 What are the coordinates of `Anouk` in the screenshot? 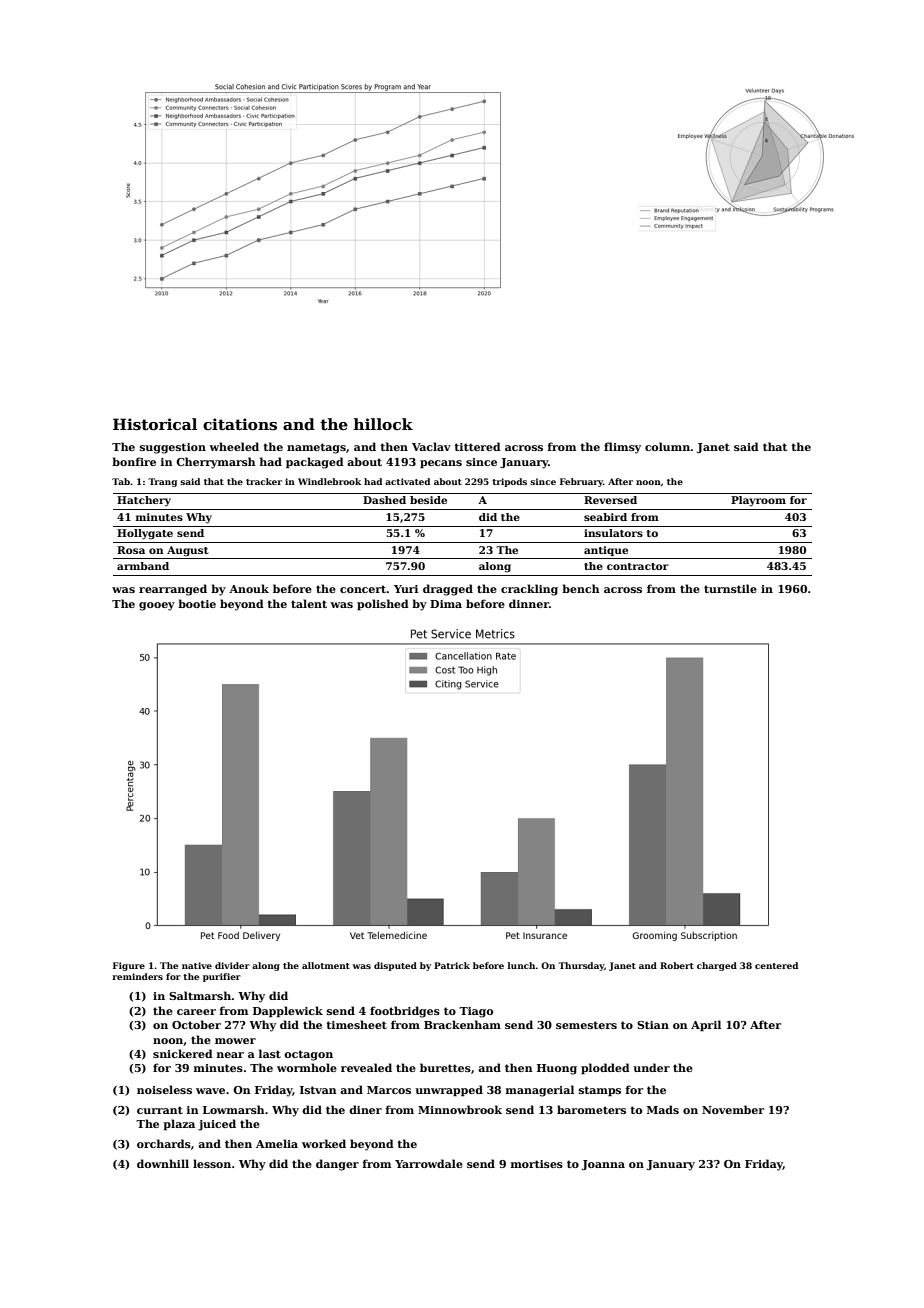 It's located at (249, 588).
